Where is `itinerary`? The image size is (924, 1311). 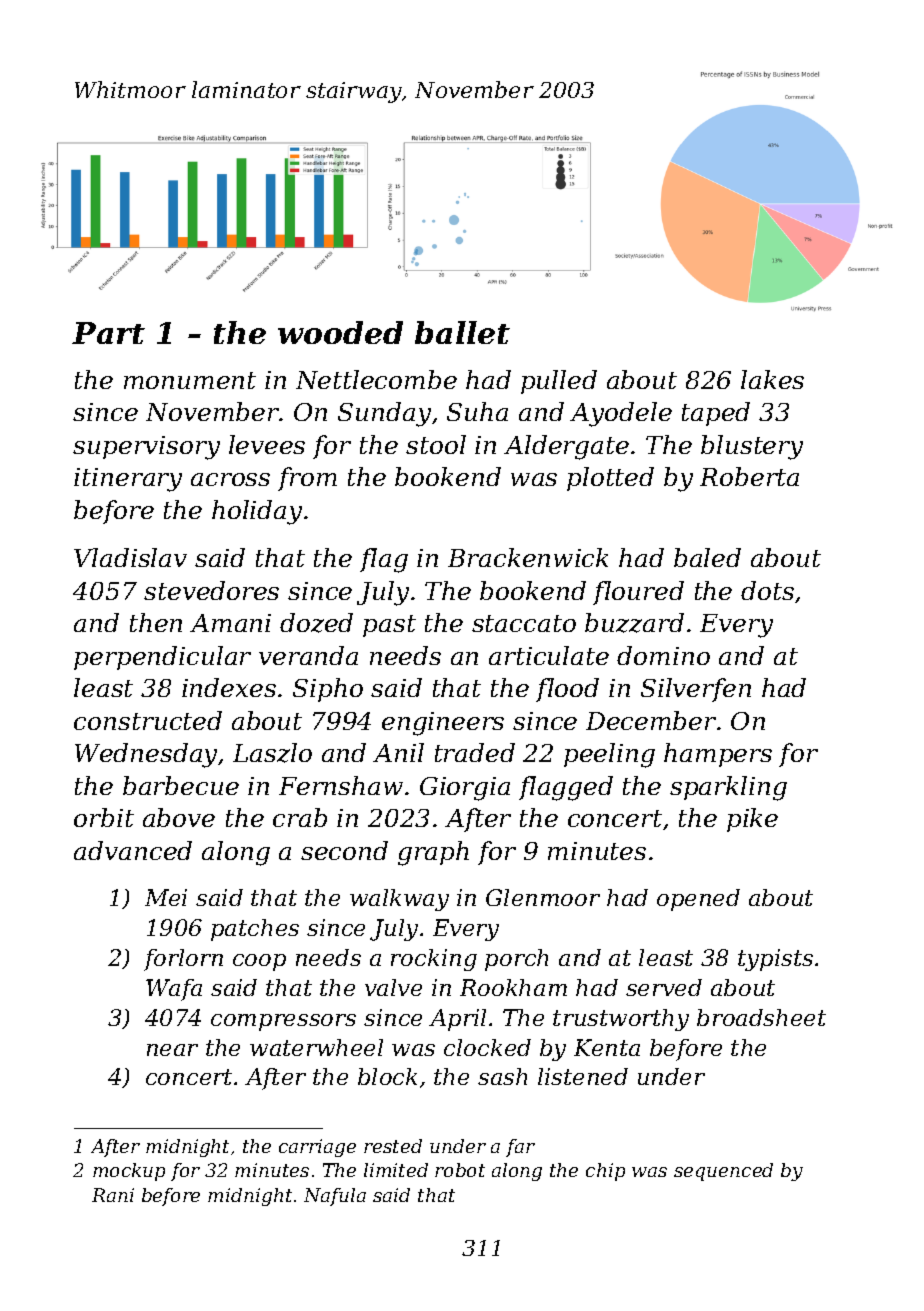
itinerary is located at coordinates (128, 480).
